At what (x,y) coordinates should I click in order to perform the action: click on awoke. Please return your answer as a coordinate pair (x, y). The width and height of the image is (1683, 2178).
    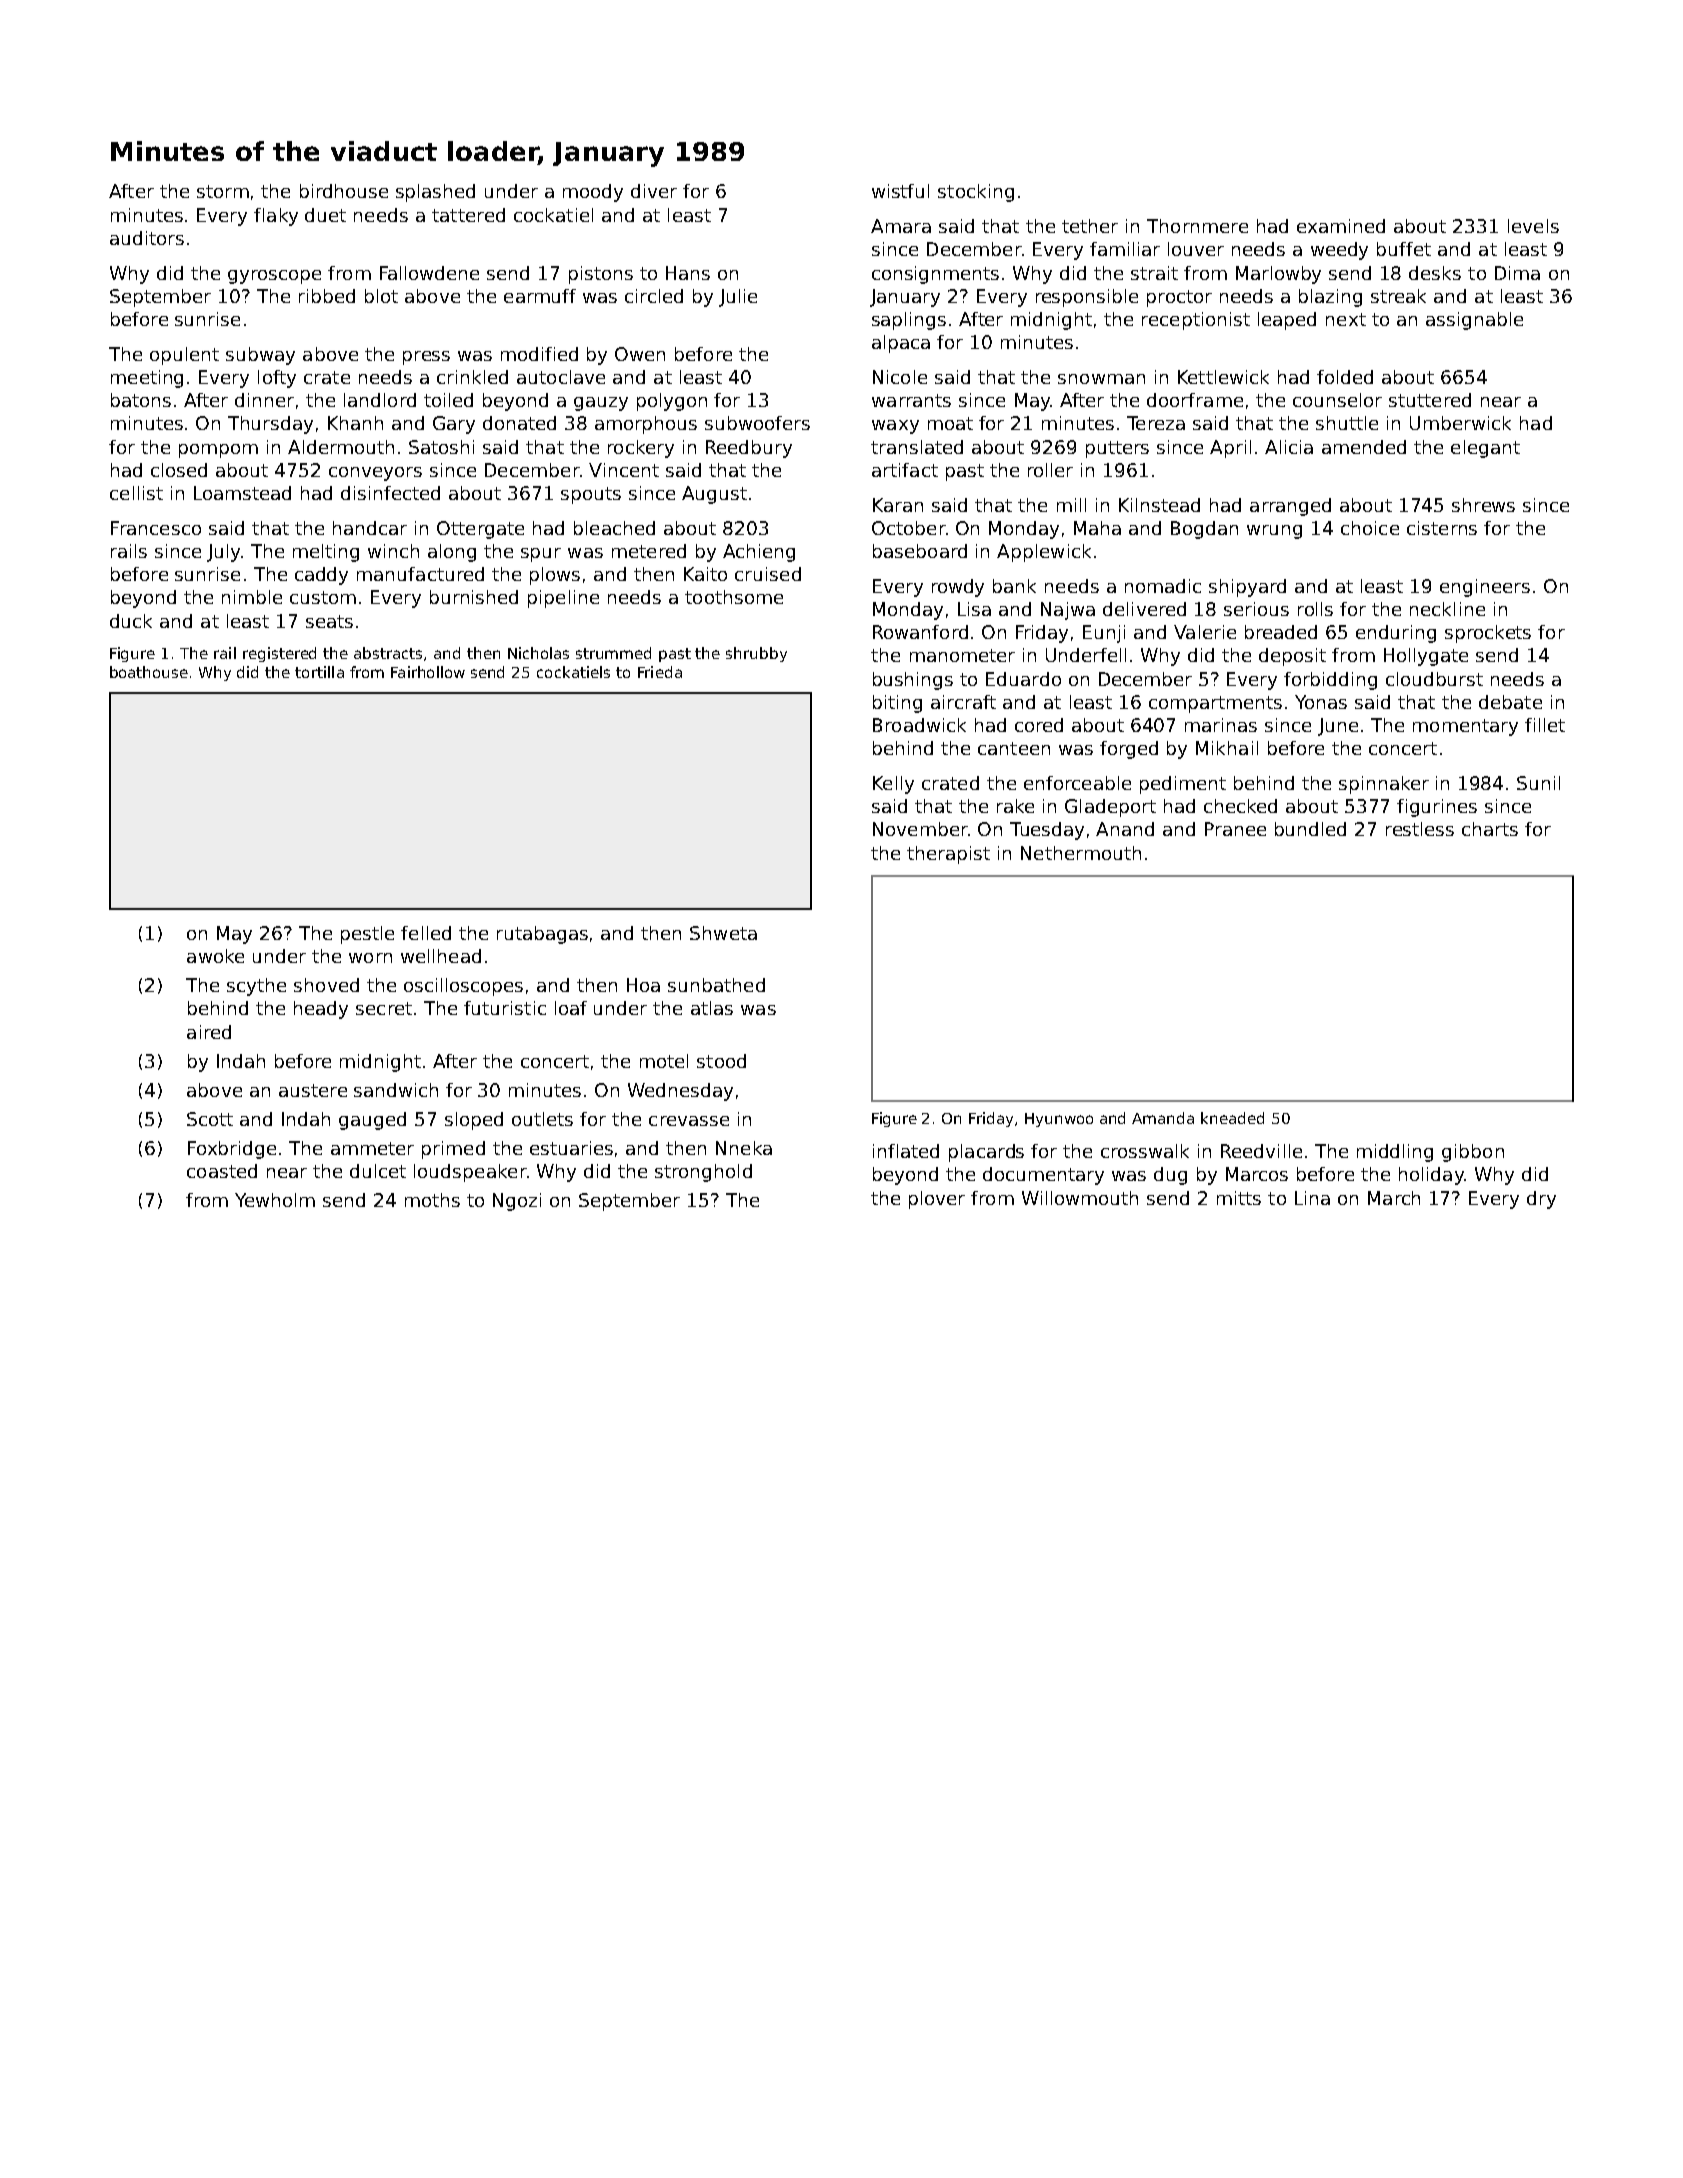
    Looking at the image, I should click on (215, 956).
